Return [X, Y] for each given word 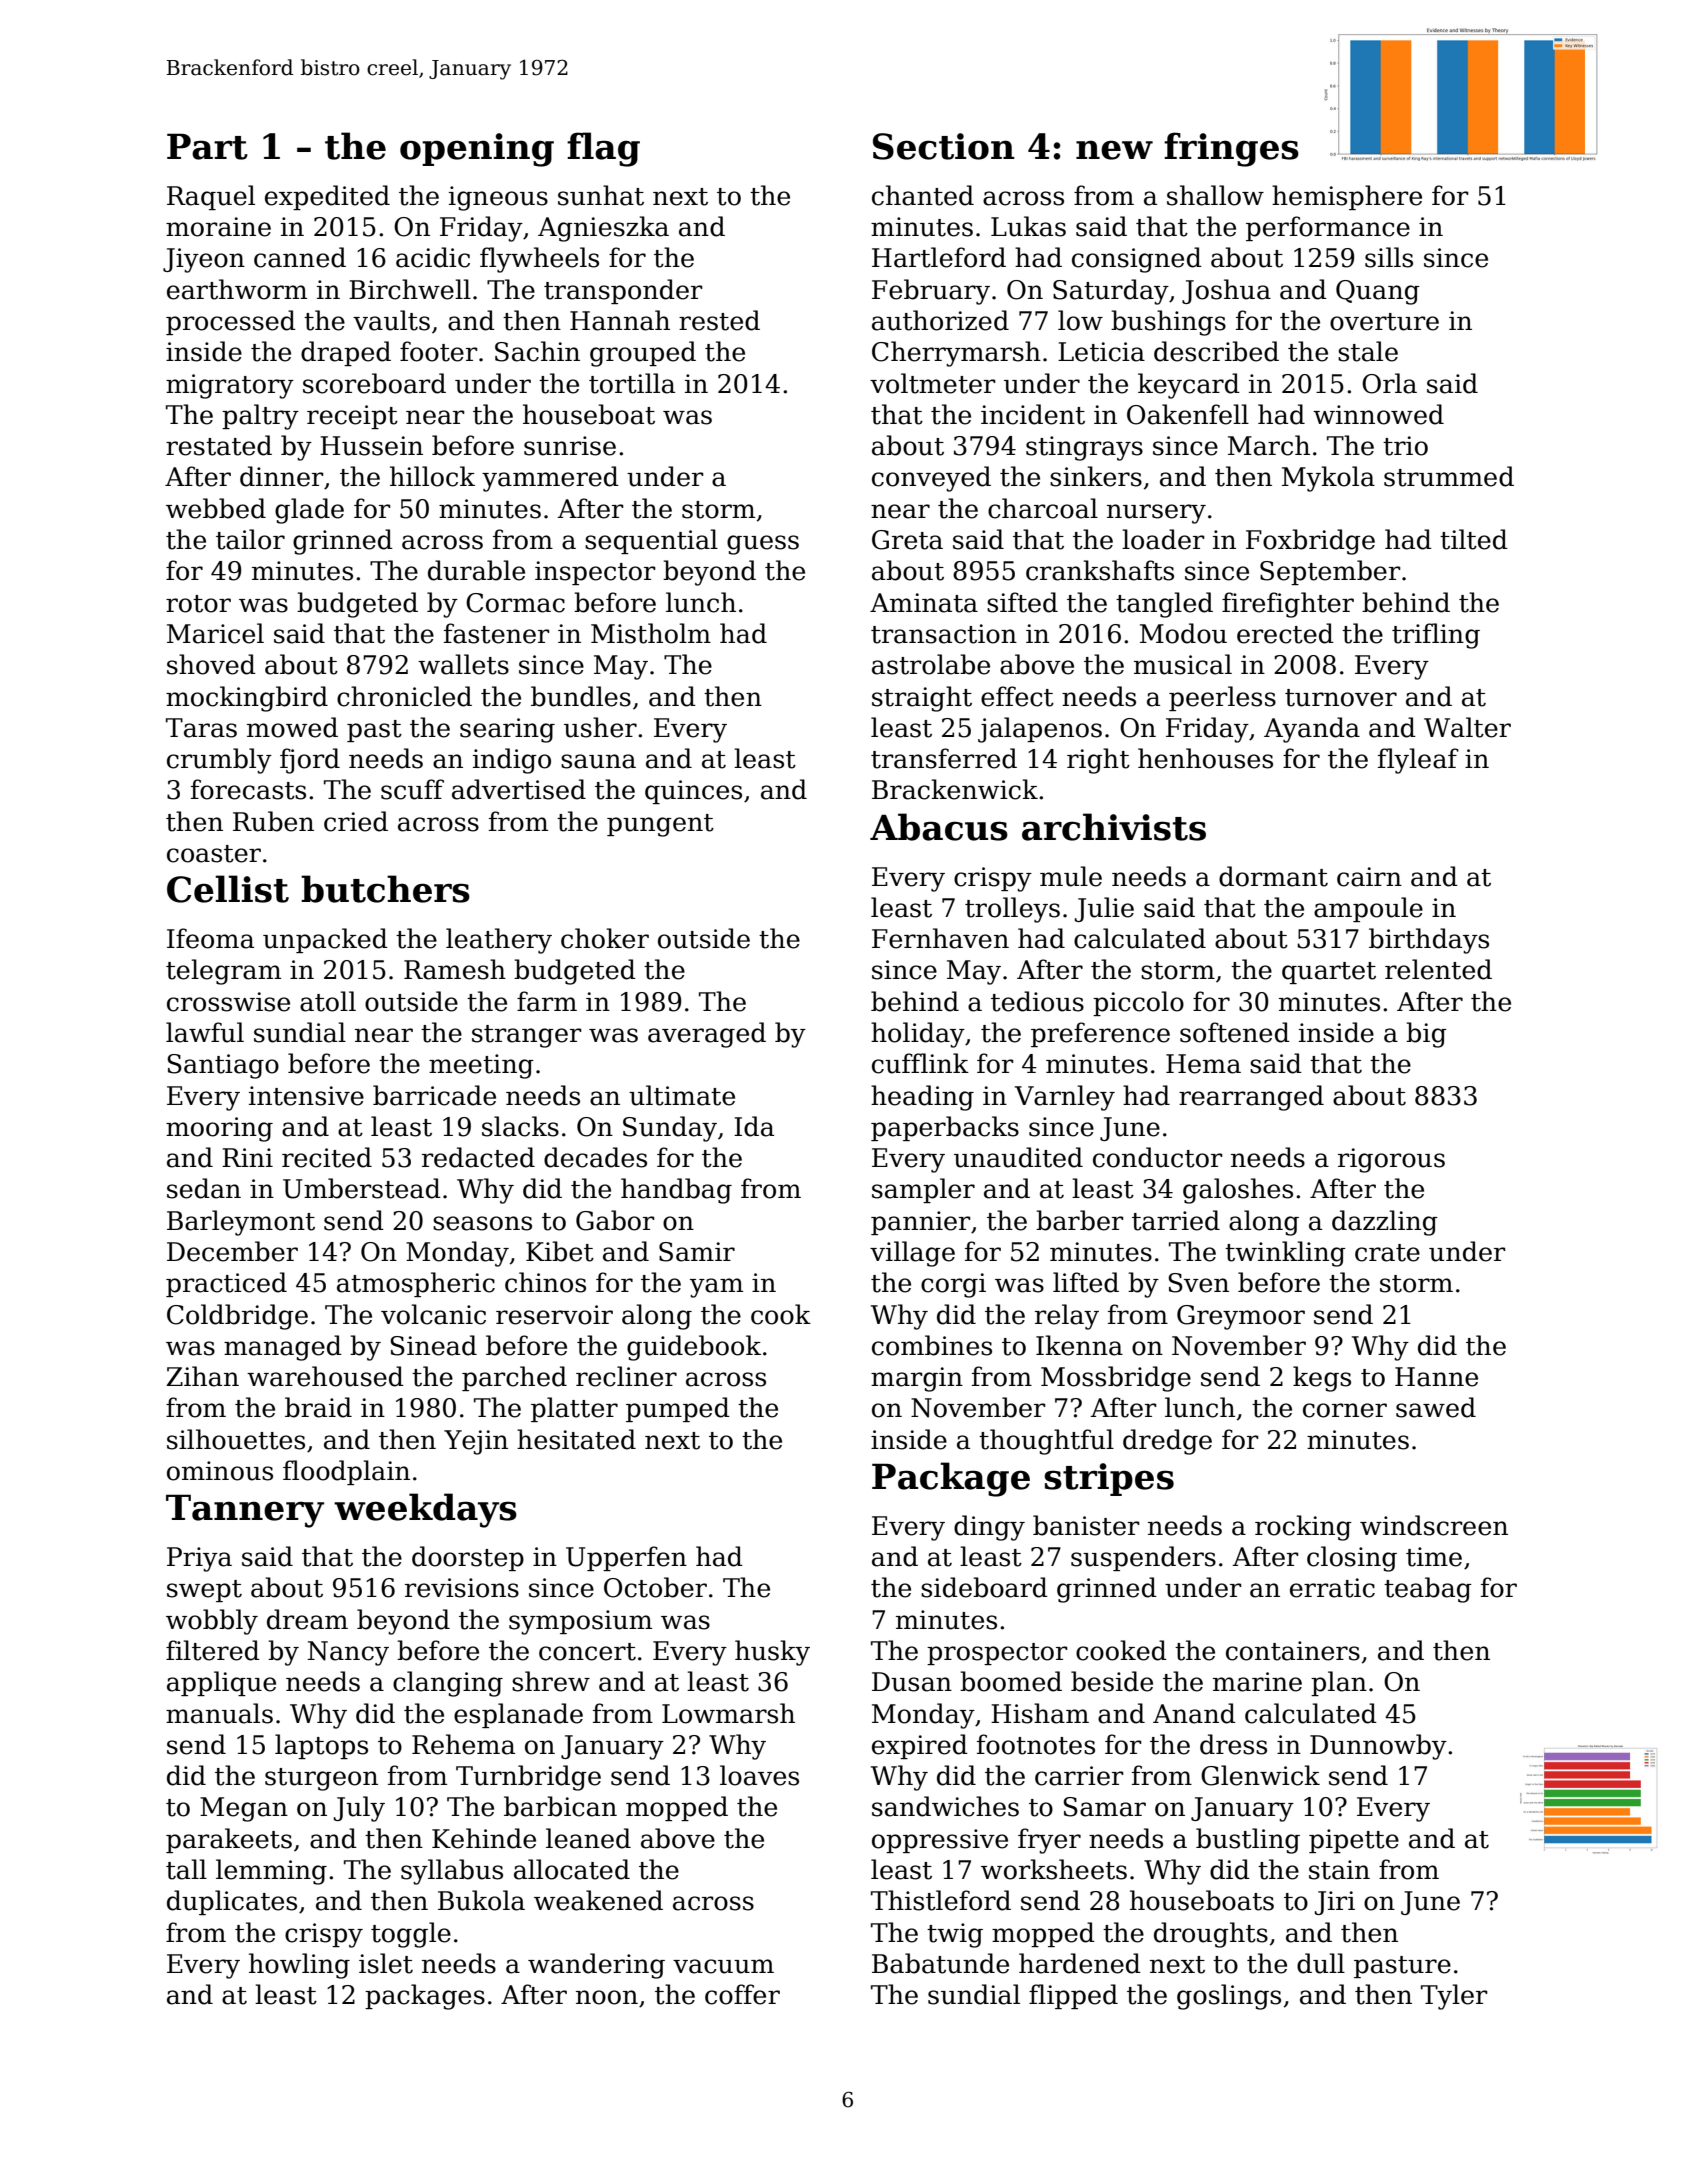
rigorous [1391, 1160]
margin [917, 1379]
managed [283, 1348]
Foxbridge [1310, 542]
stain [1339, 1870]
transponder [623, 291]
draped [346, 353]
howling [299, 1966]
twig [955, 1935]
